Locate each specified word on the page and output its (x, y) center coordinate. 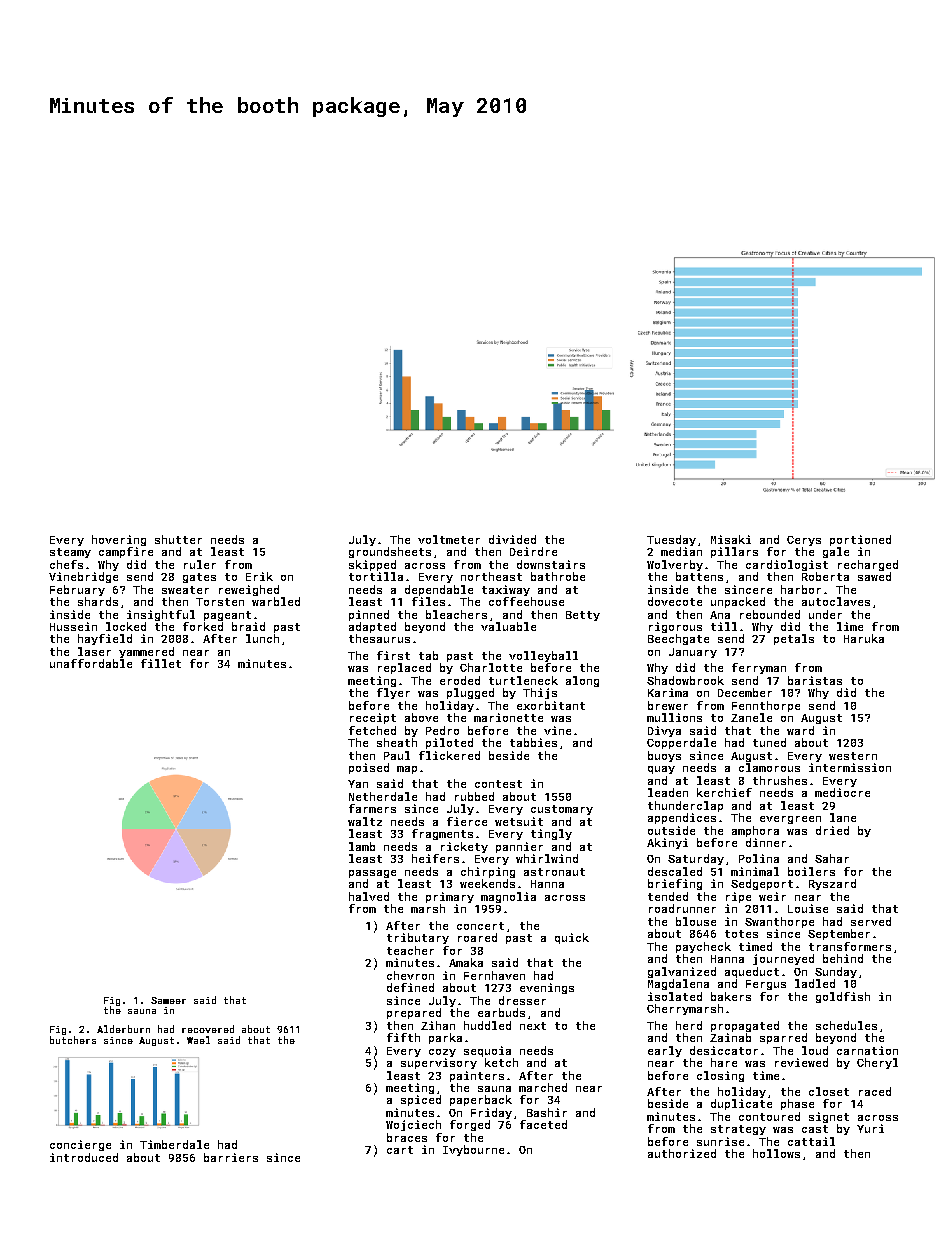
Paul (397, 755)
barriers (231, 1157)
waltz (365, 821)
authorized (682, 1153)
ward (800, 730)
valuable (508, 626)
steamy (70, 553)
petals (794, 639)
